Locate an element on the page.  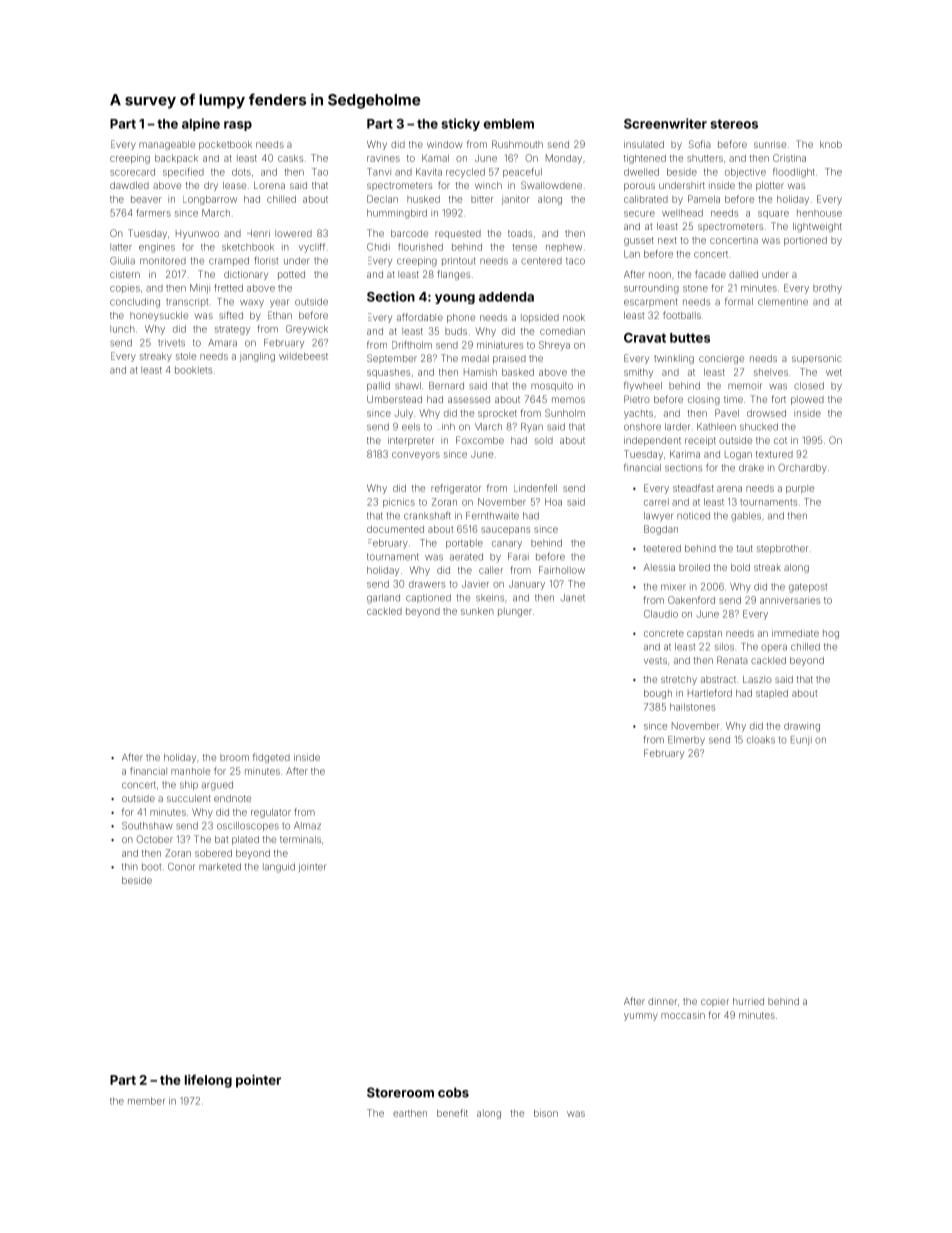
bison is located at coordinates (546, 1113).
